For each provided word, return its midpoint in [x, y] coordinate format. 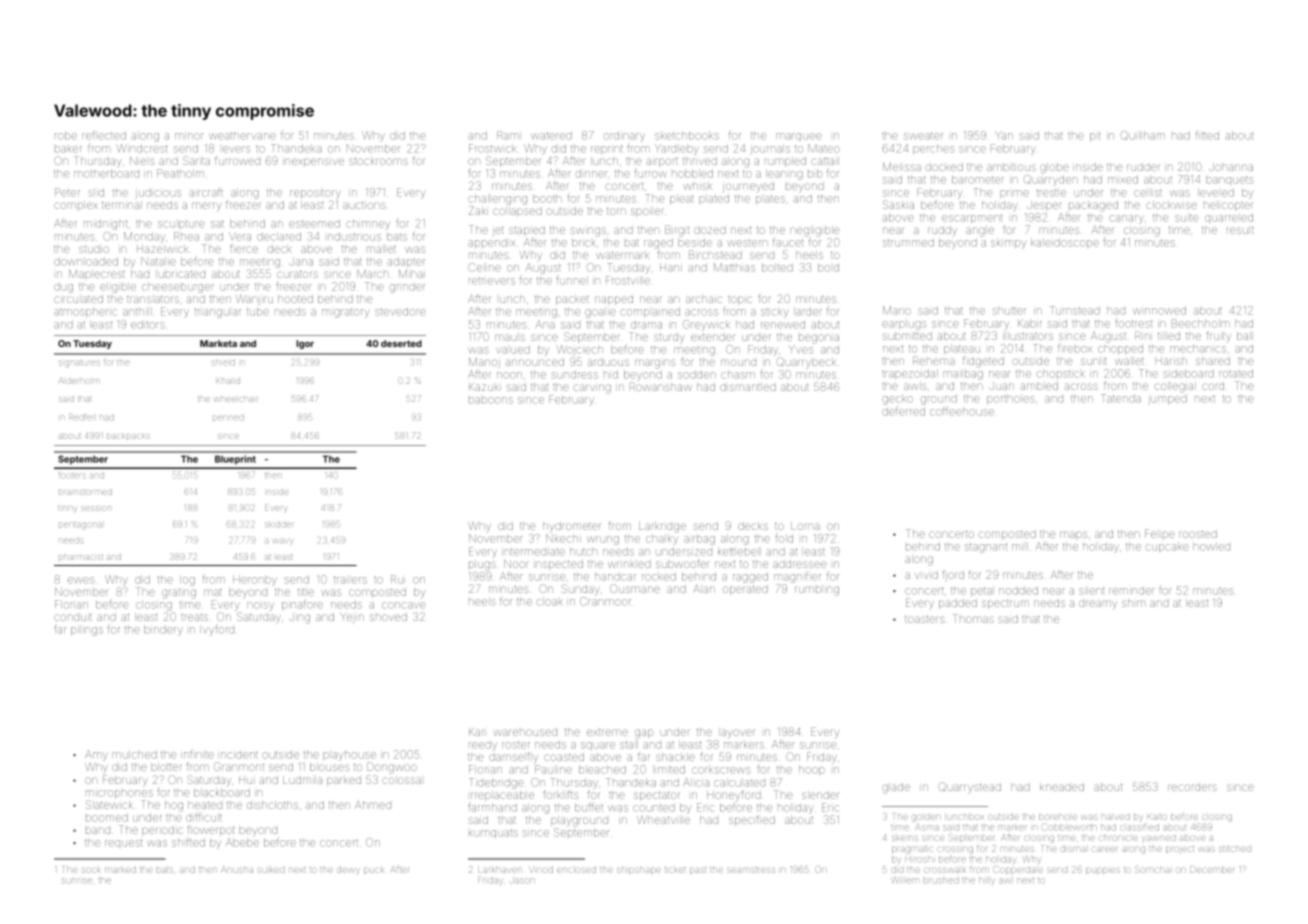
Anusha [237, 869]
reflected [104, 135]
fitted [1207, 136]
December [1212, 869]
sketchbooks [687, 135]
